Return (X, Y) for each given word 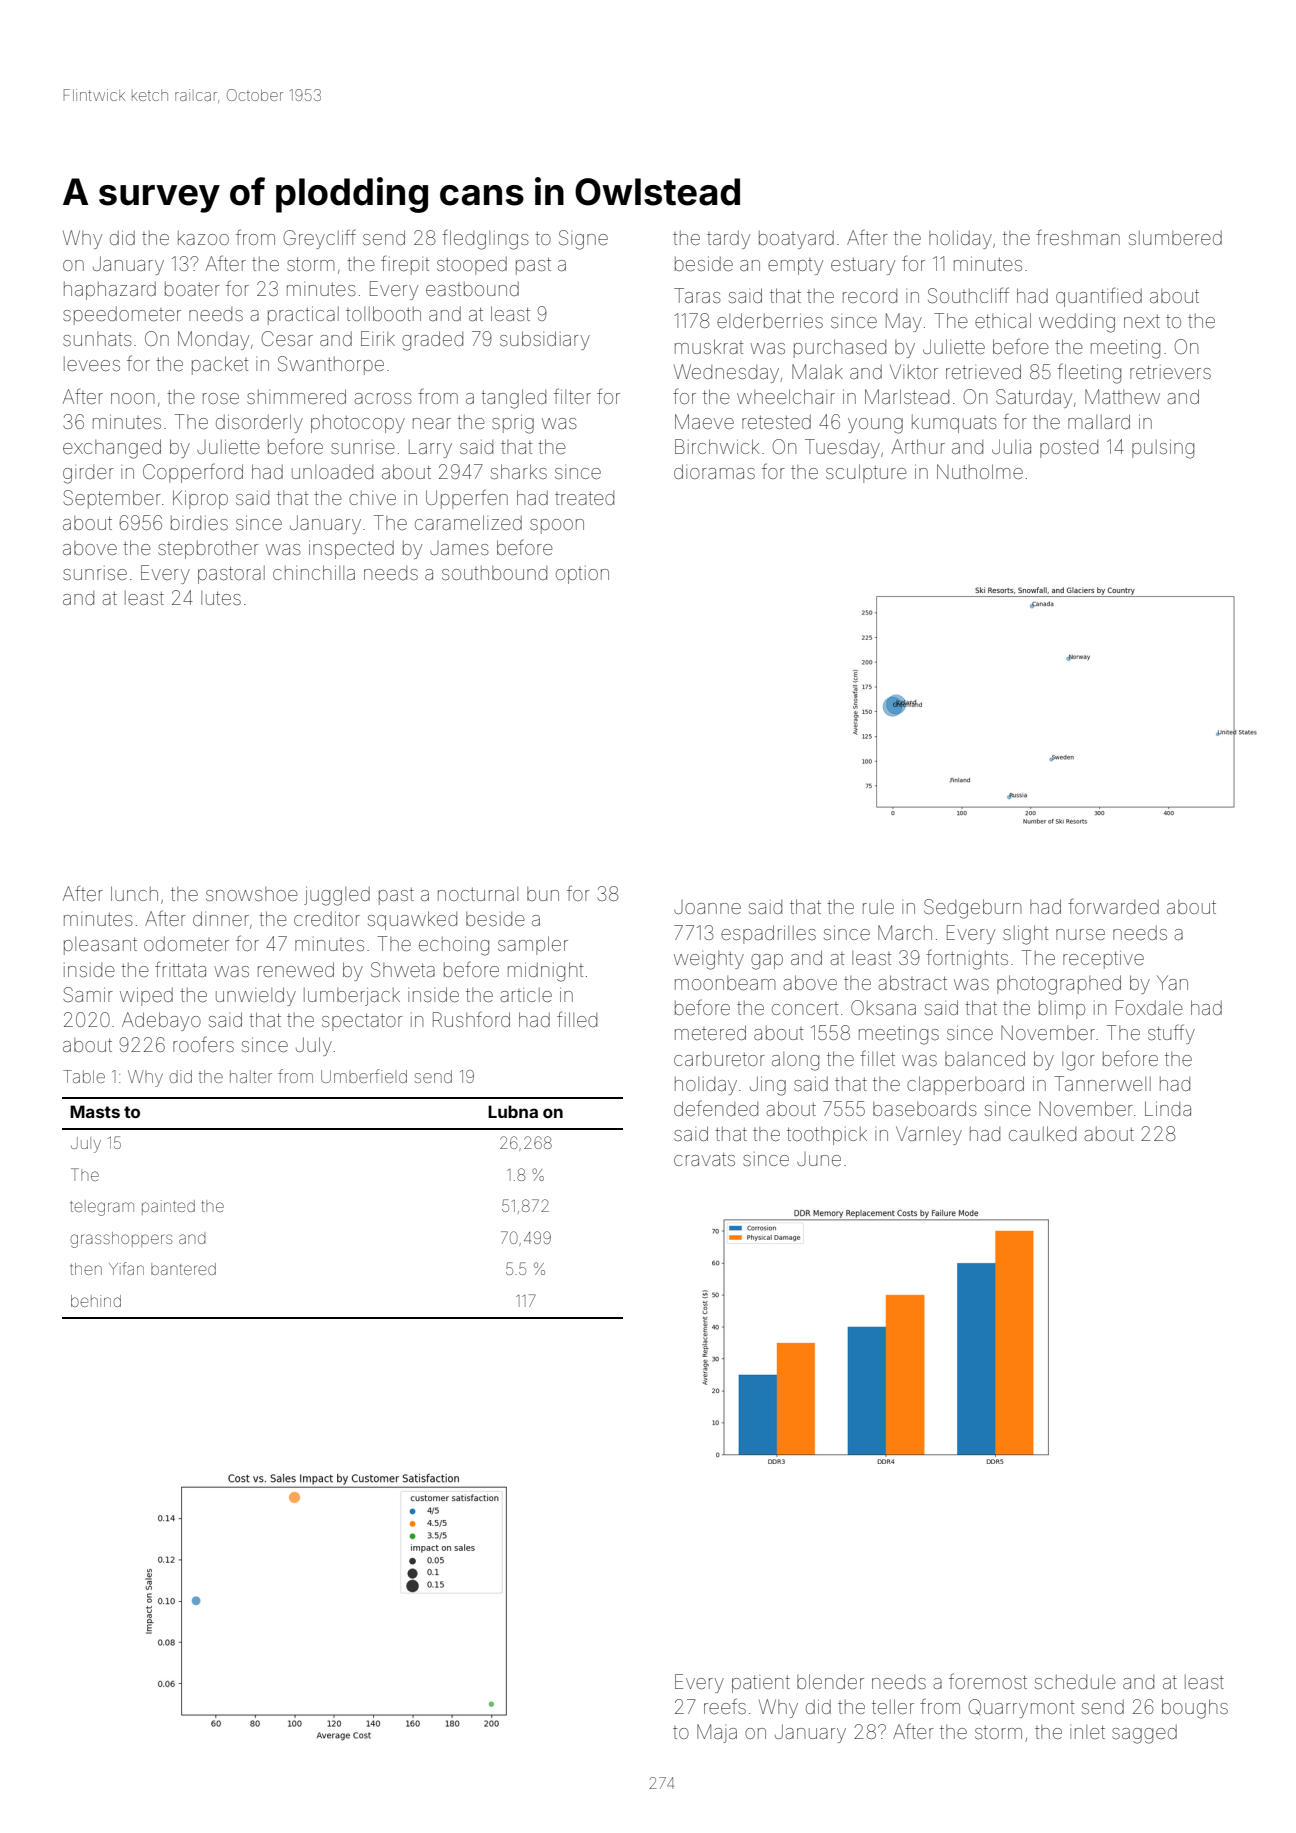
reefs (725, 1706)
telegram (102, 1208)
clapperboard (965, 1085)
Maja (717, 1733)
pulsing (1163, 449)
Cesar (287, 338)
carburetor (719, 1059)
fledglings (485, 240)
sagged (1144, 1734)
